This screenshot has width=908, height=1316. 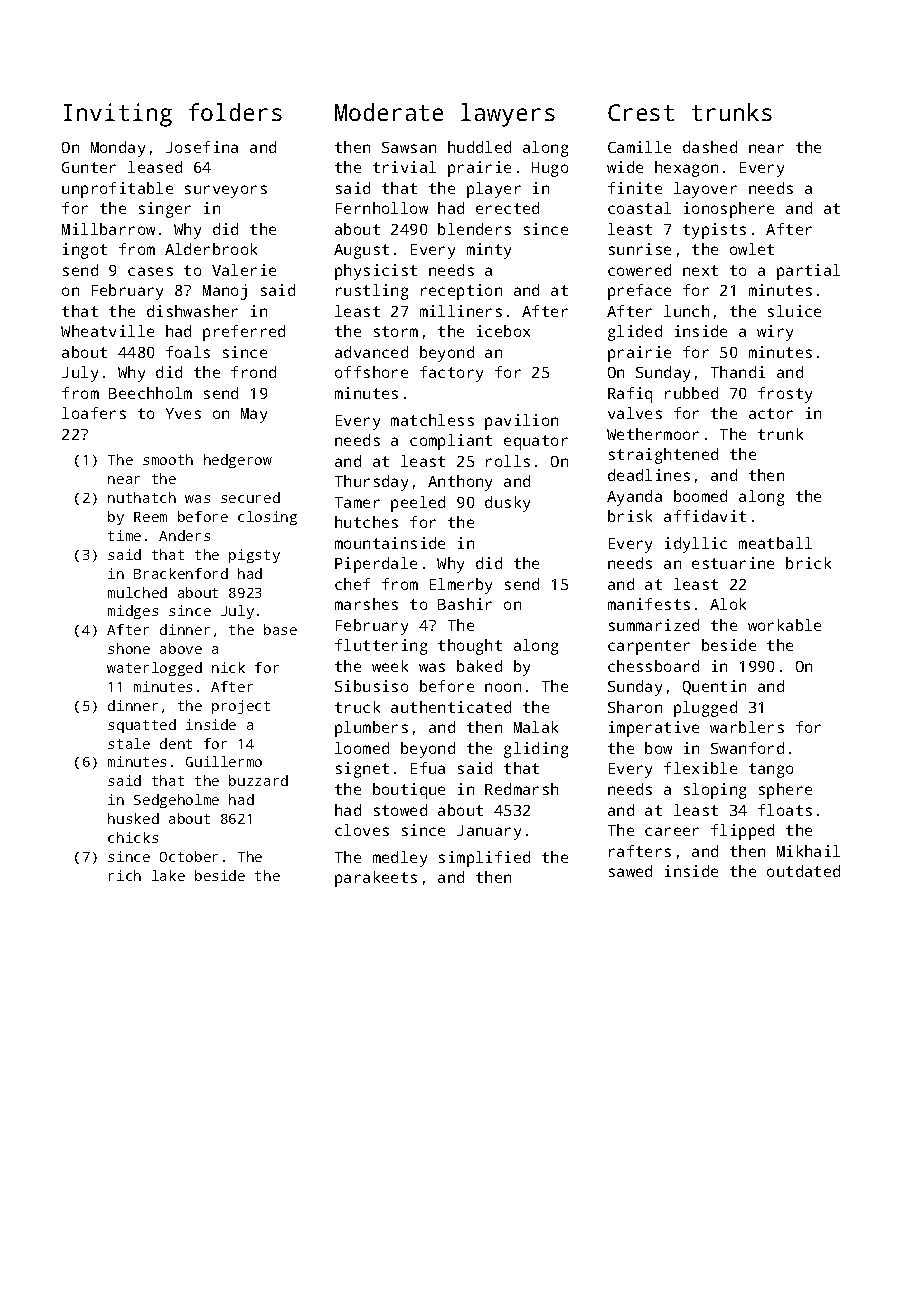 What do you see at coordinates (508, 461) in the screenshot?
I see `rolls` at bounding box center [508, 461].
